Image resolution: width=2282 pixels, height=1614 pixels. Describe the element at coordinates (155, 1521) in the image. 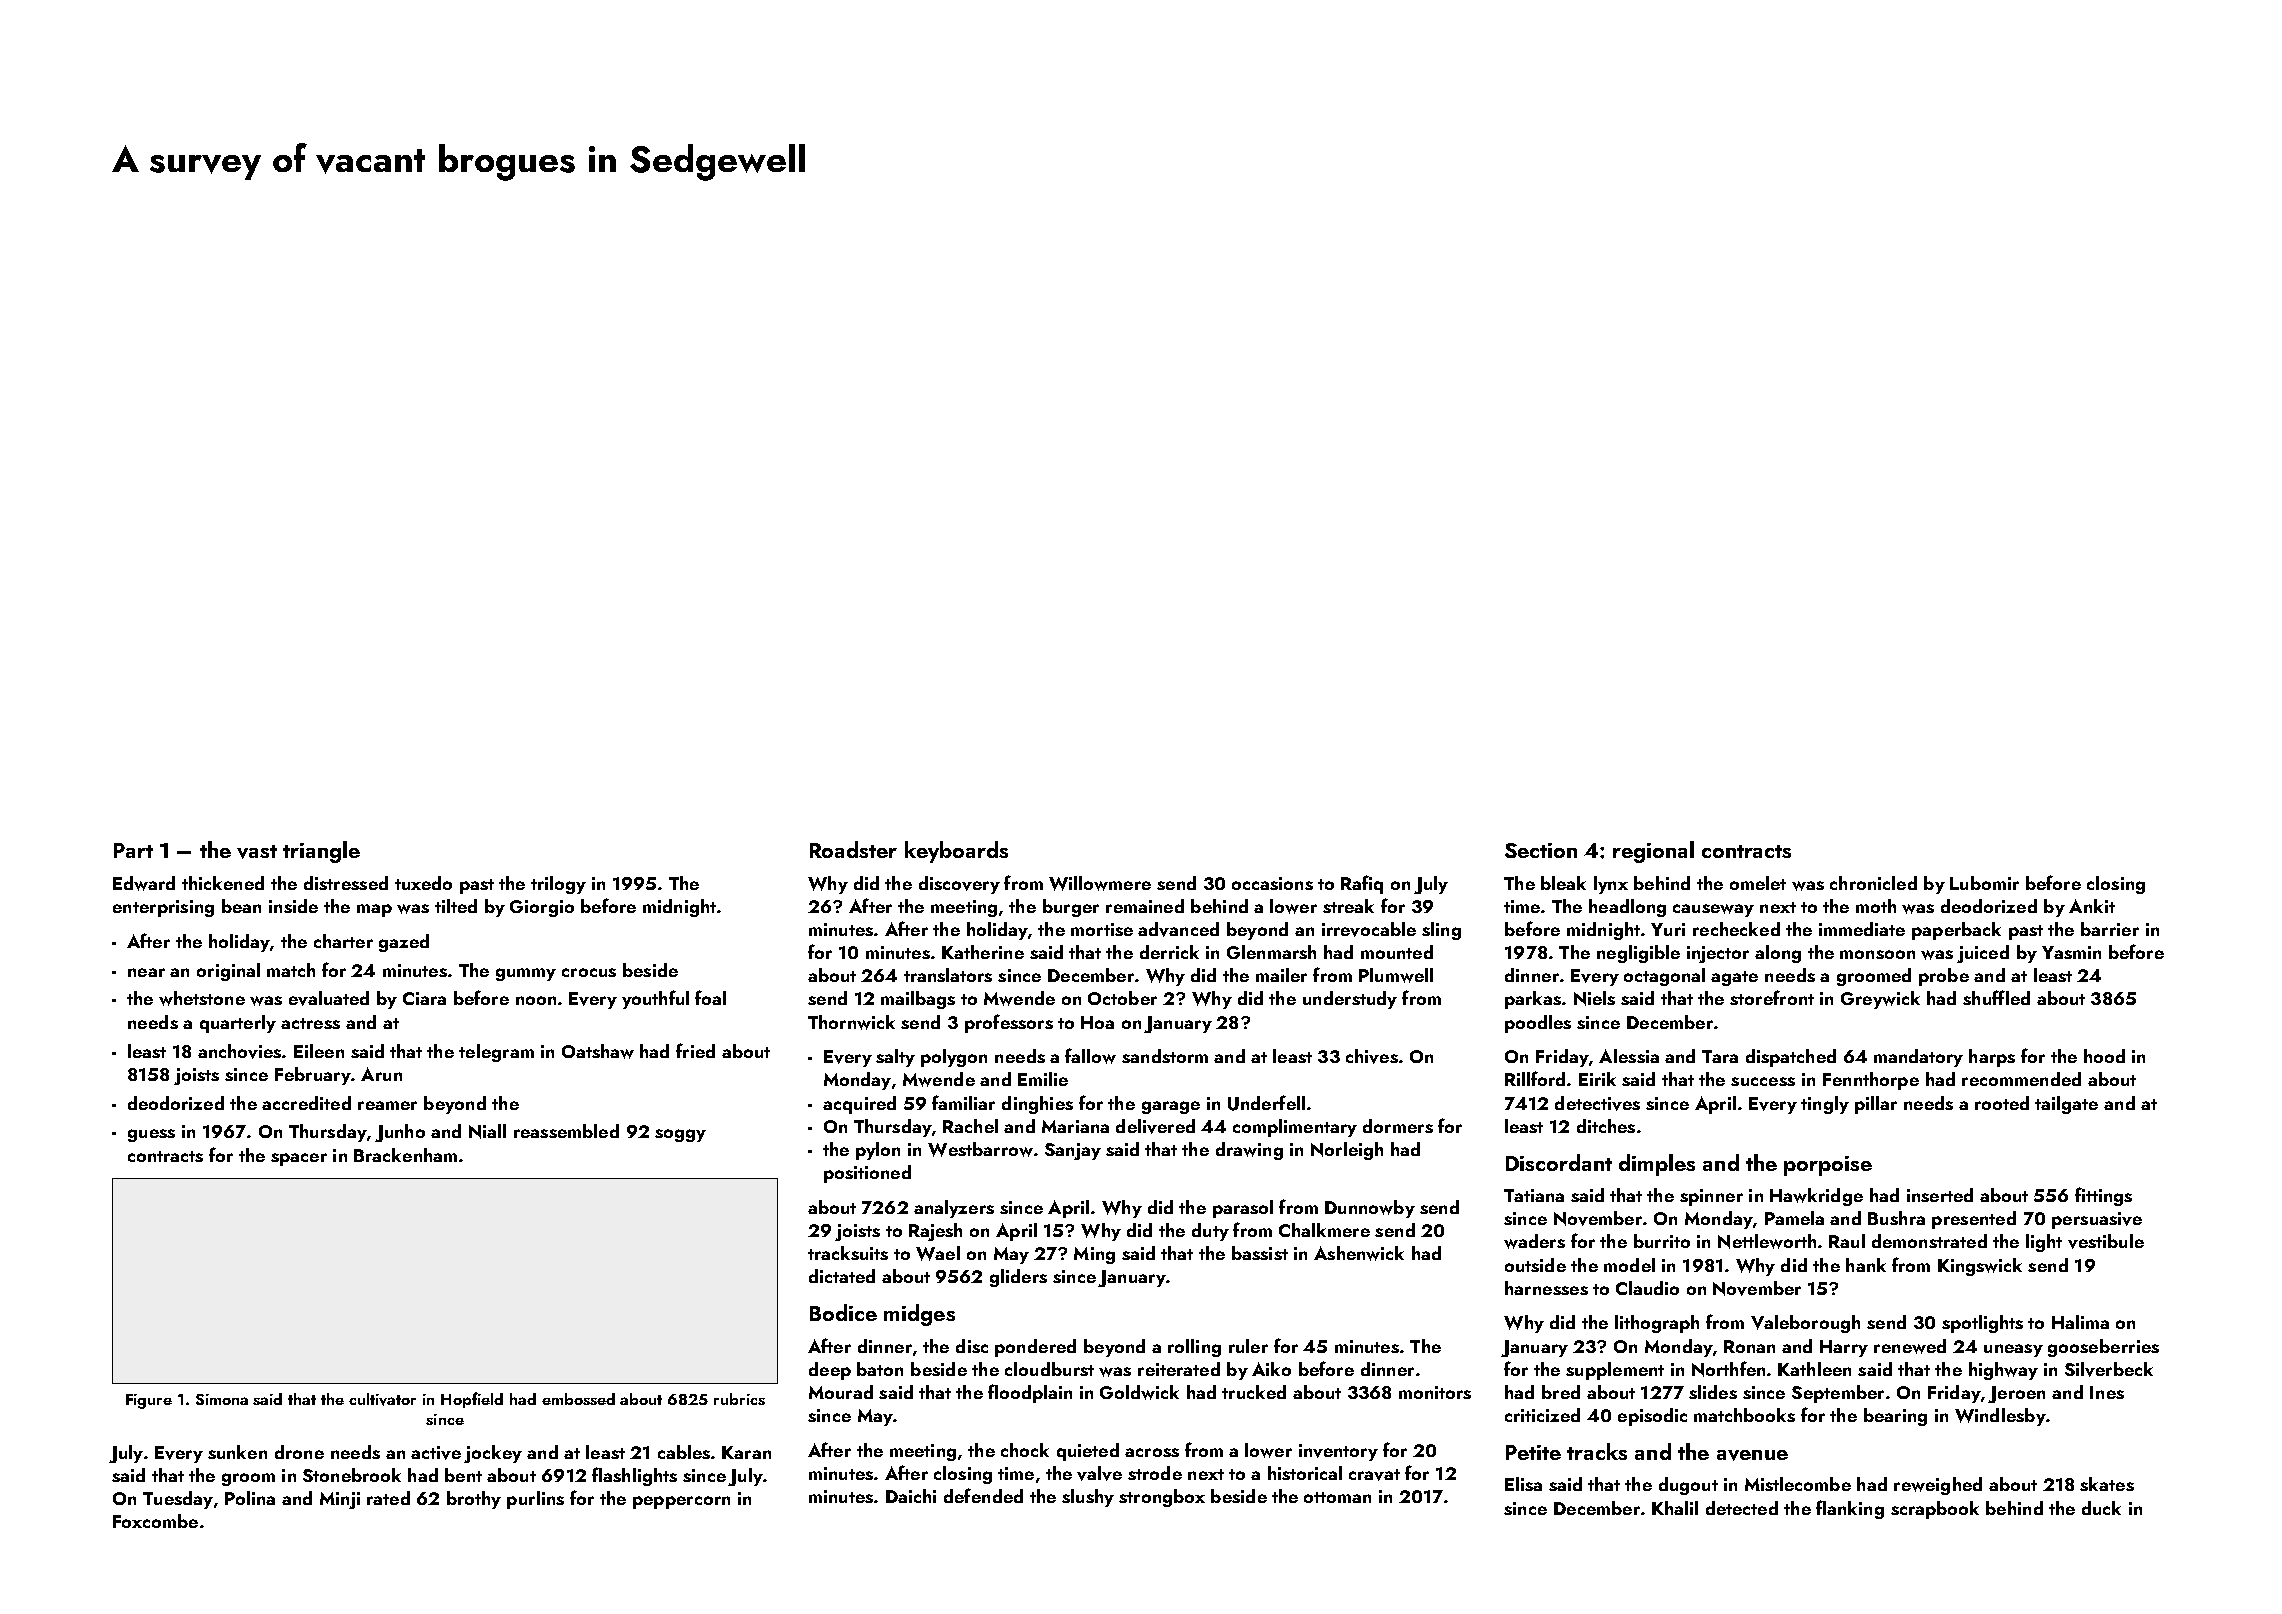

I see `Foxcombe` at that location.
